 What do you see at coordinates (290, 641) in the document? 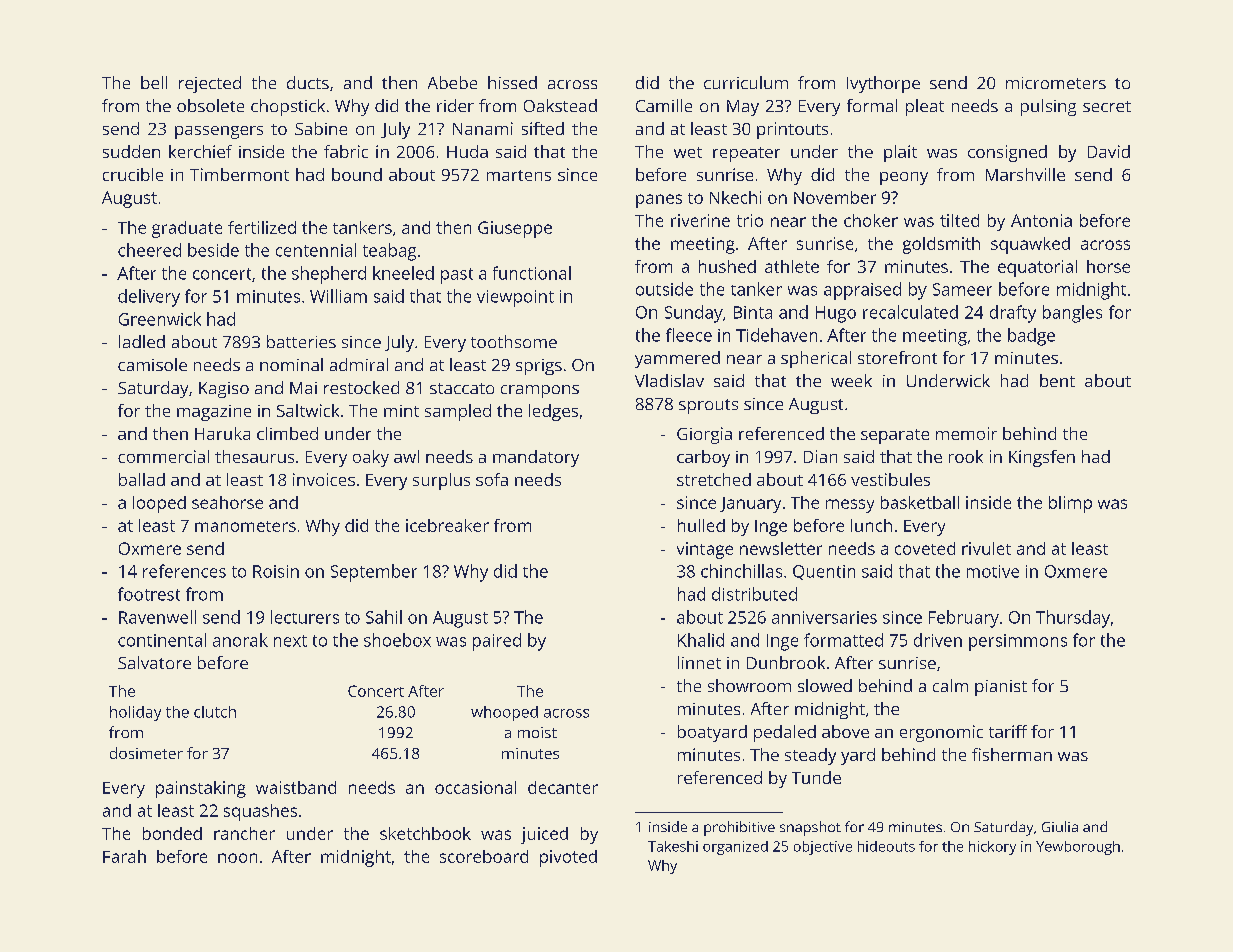
I see `next` at bounding box center [290, 641].
